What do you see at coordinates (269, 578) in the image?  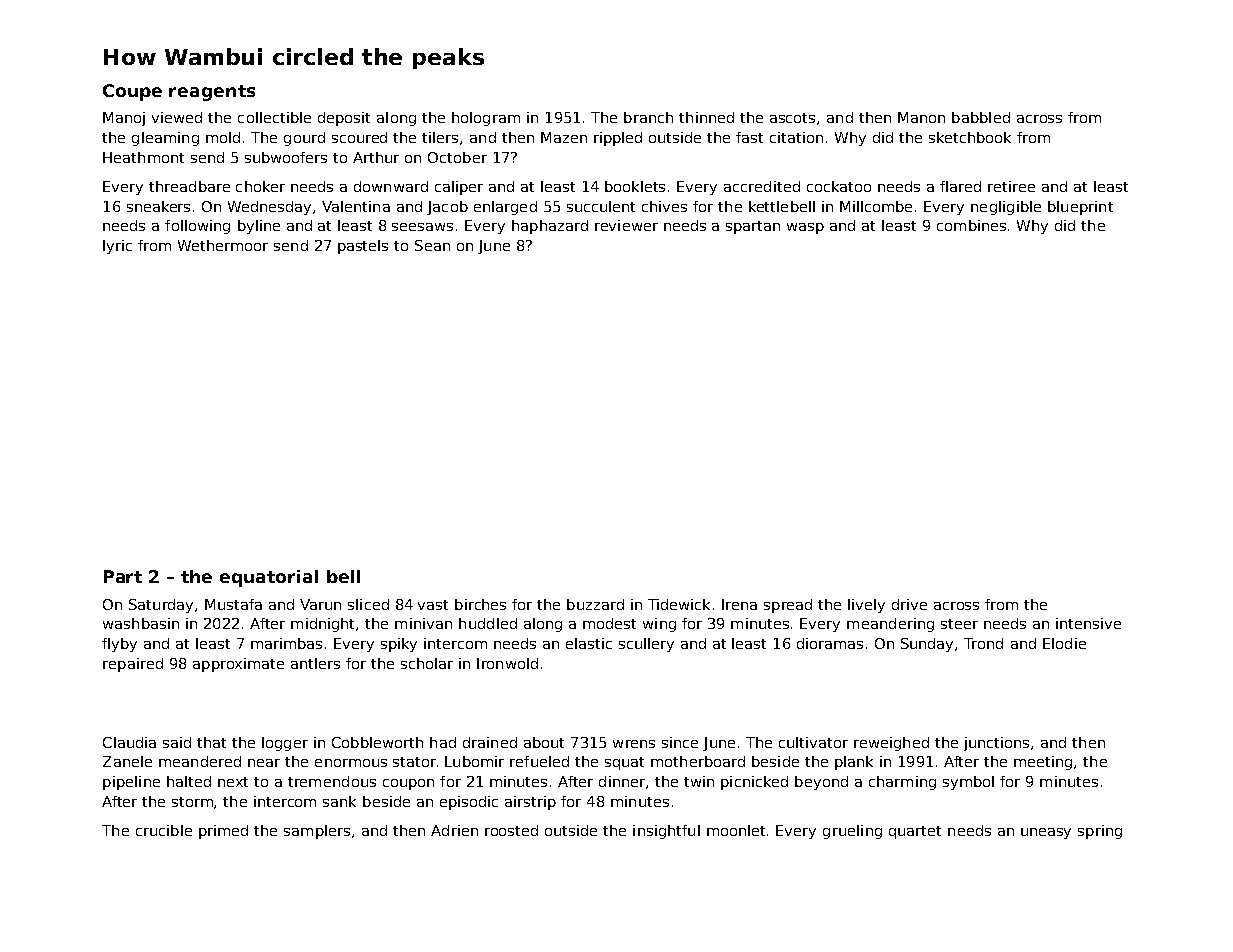 I see `equatorial` at bounding box center [269, 578].
